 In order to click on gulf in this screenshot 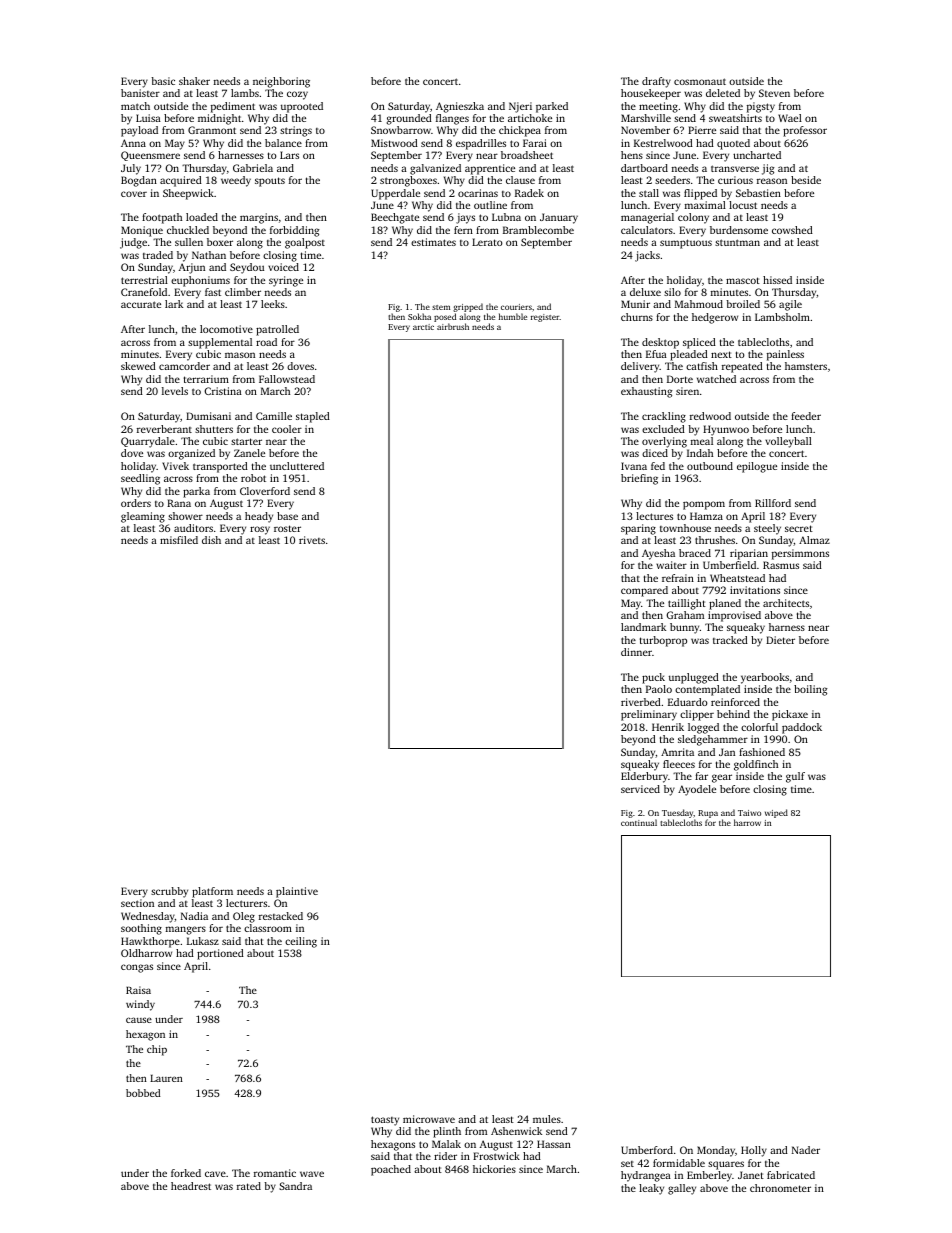, I will do `click(795, 777)`.
